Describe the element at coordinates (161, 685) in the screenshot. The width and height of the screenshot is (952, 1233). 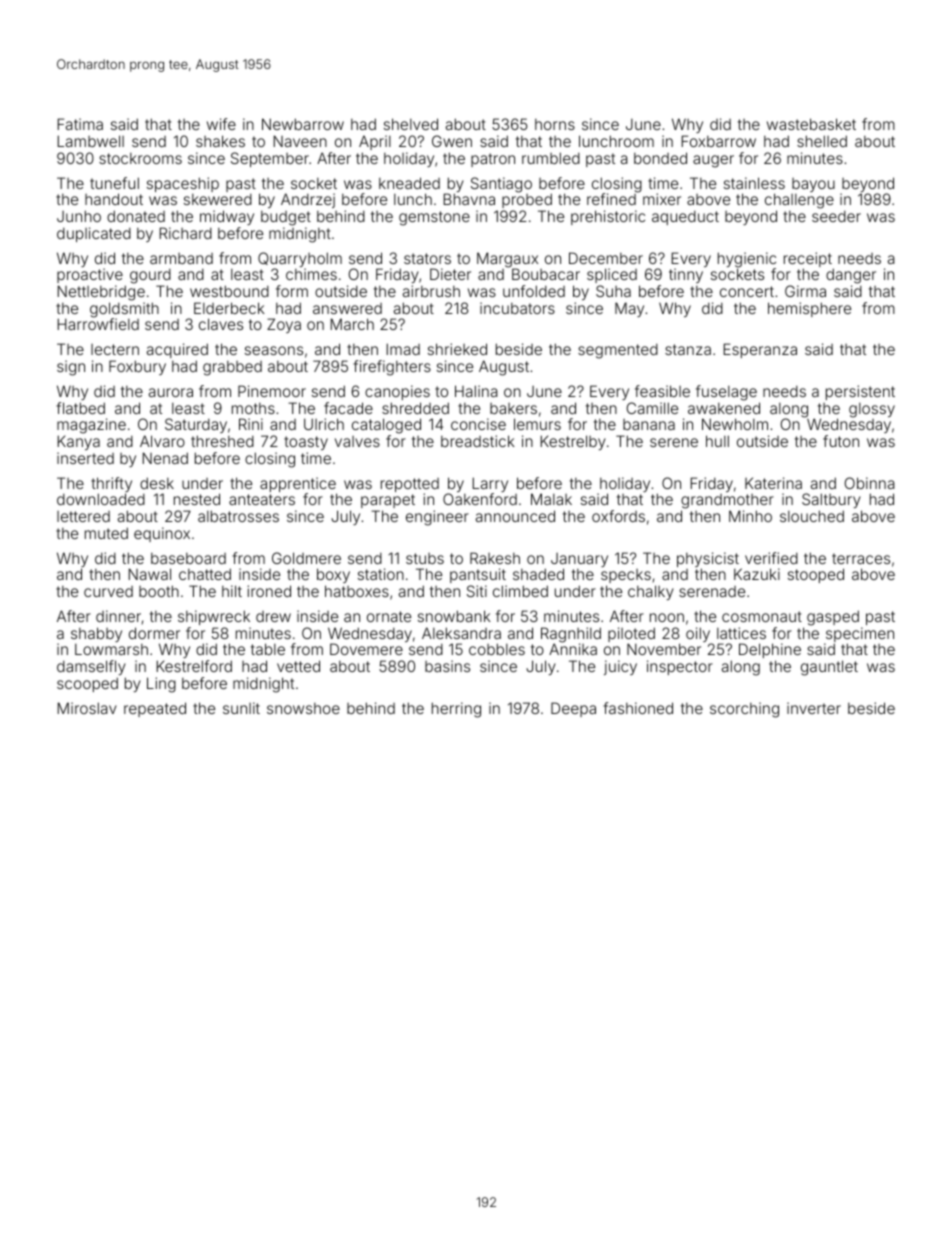
I see `Ling` at that location.
